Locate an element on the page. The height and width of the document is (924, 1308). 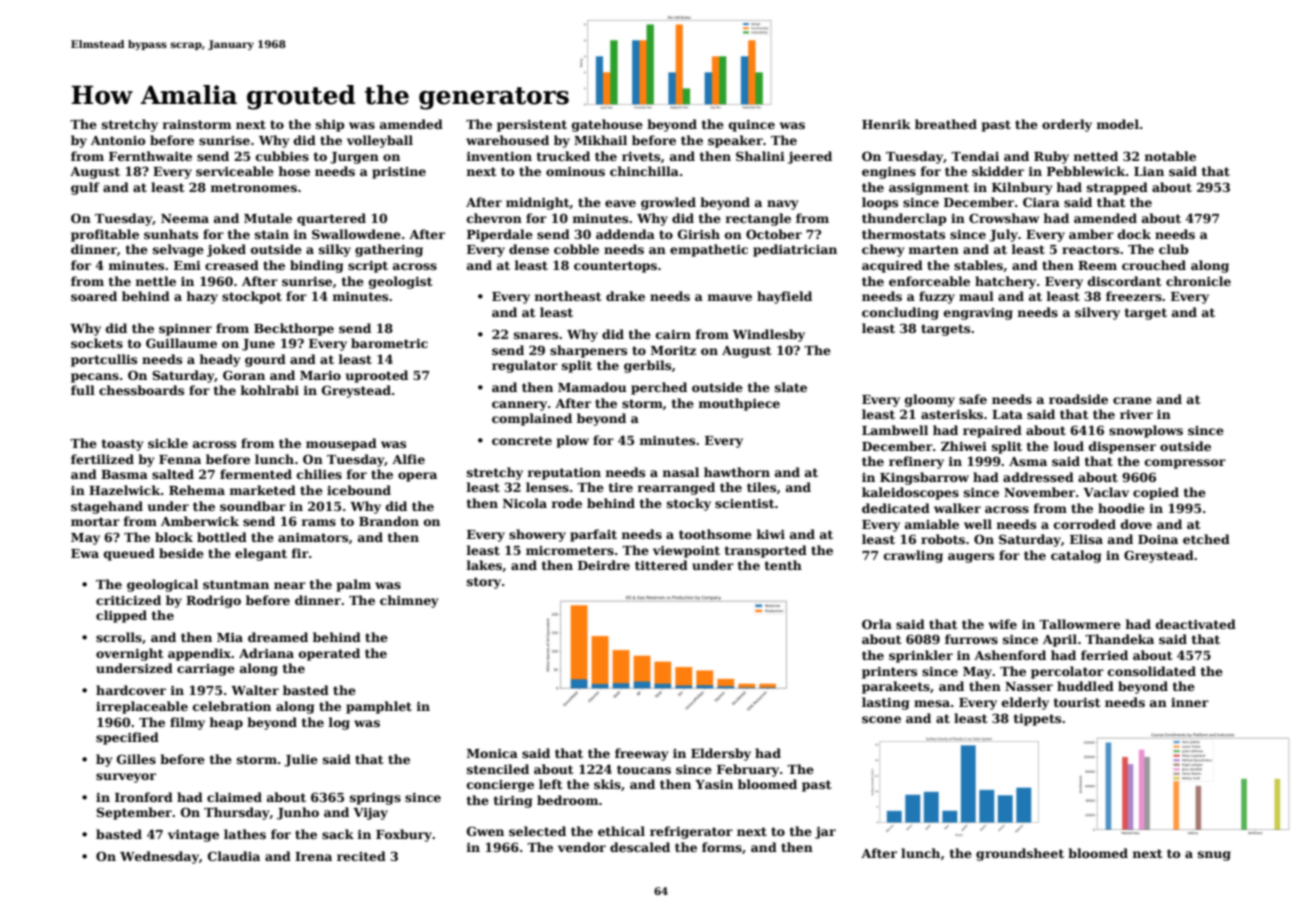
gatehouse is located at coordinates (607, 125).
